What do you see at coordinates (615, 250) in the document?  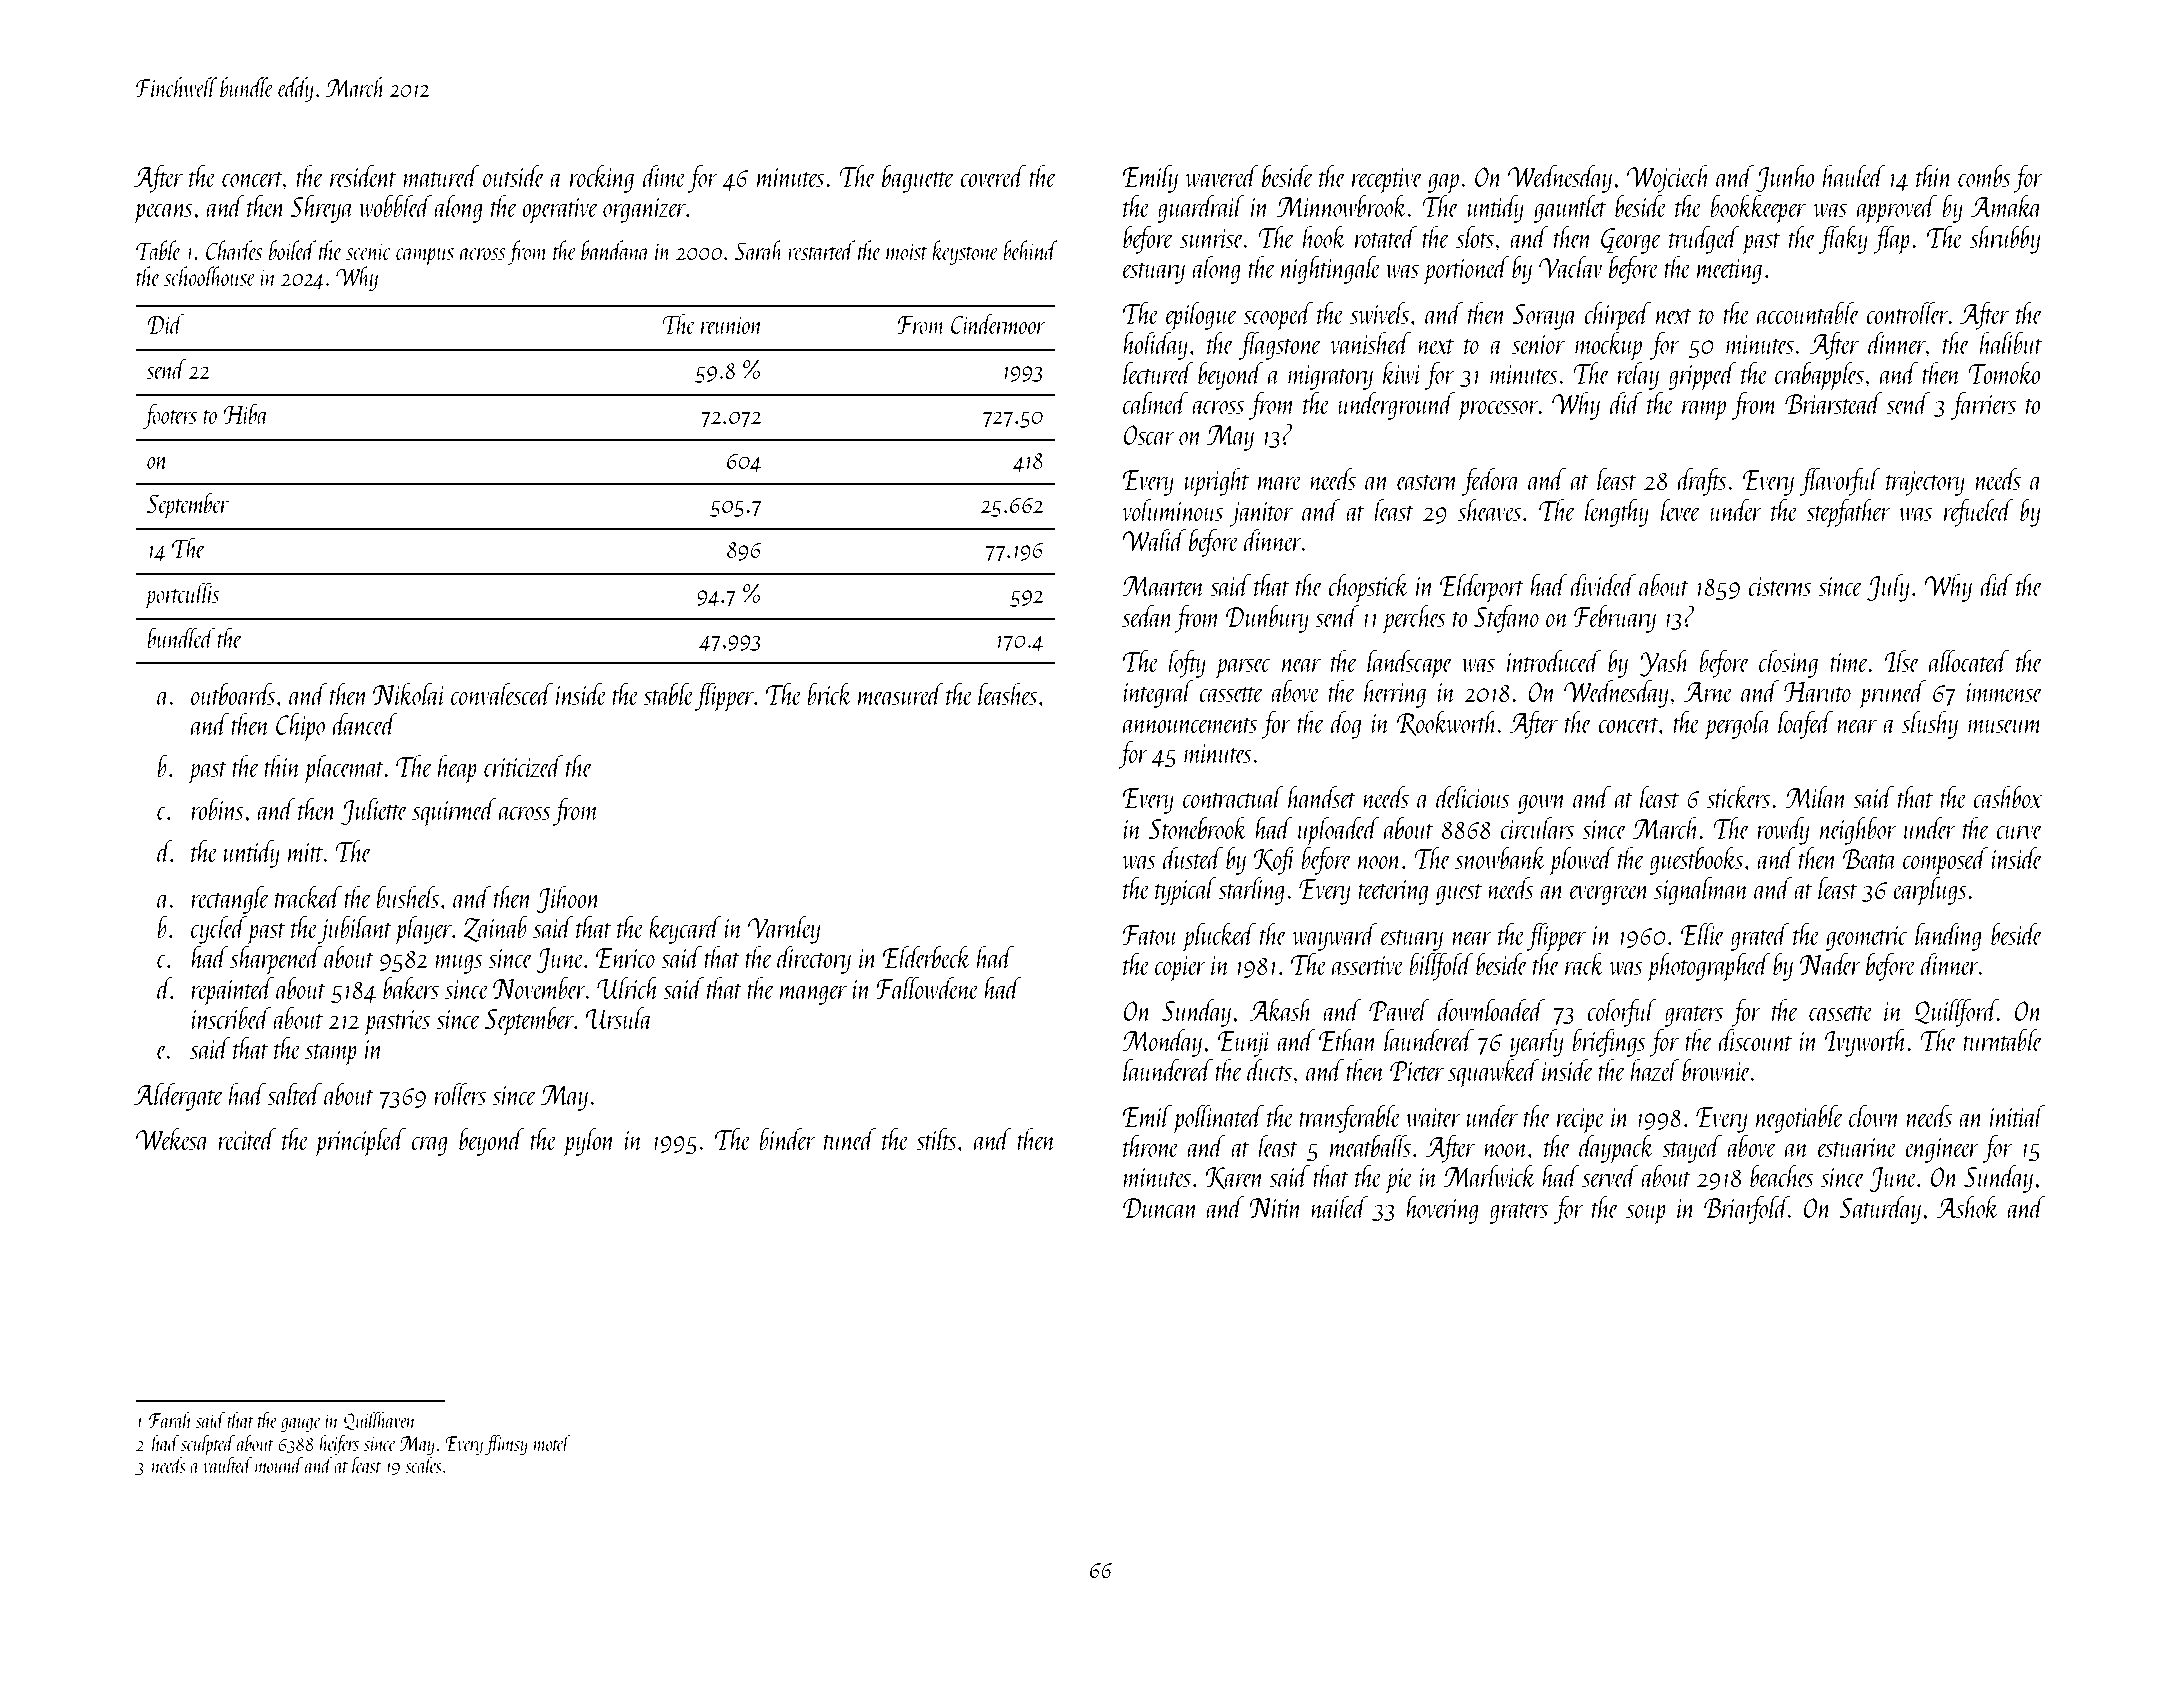 I see `bandana` at bounding box center [615, 250].
